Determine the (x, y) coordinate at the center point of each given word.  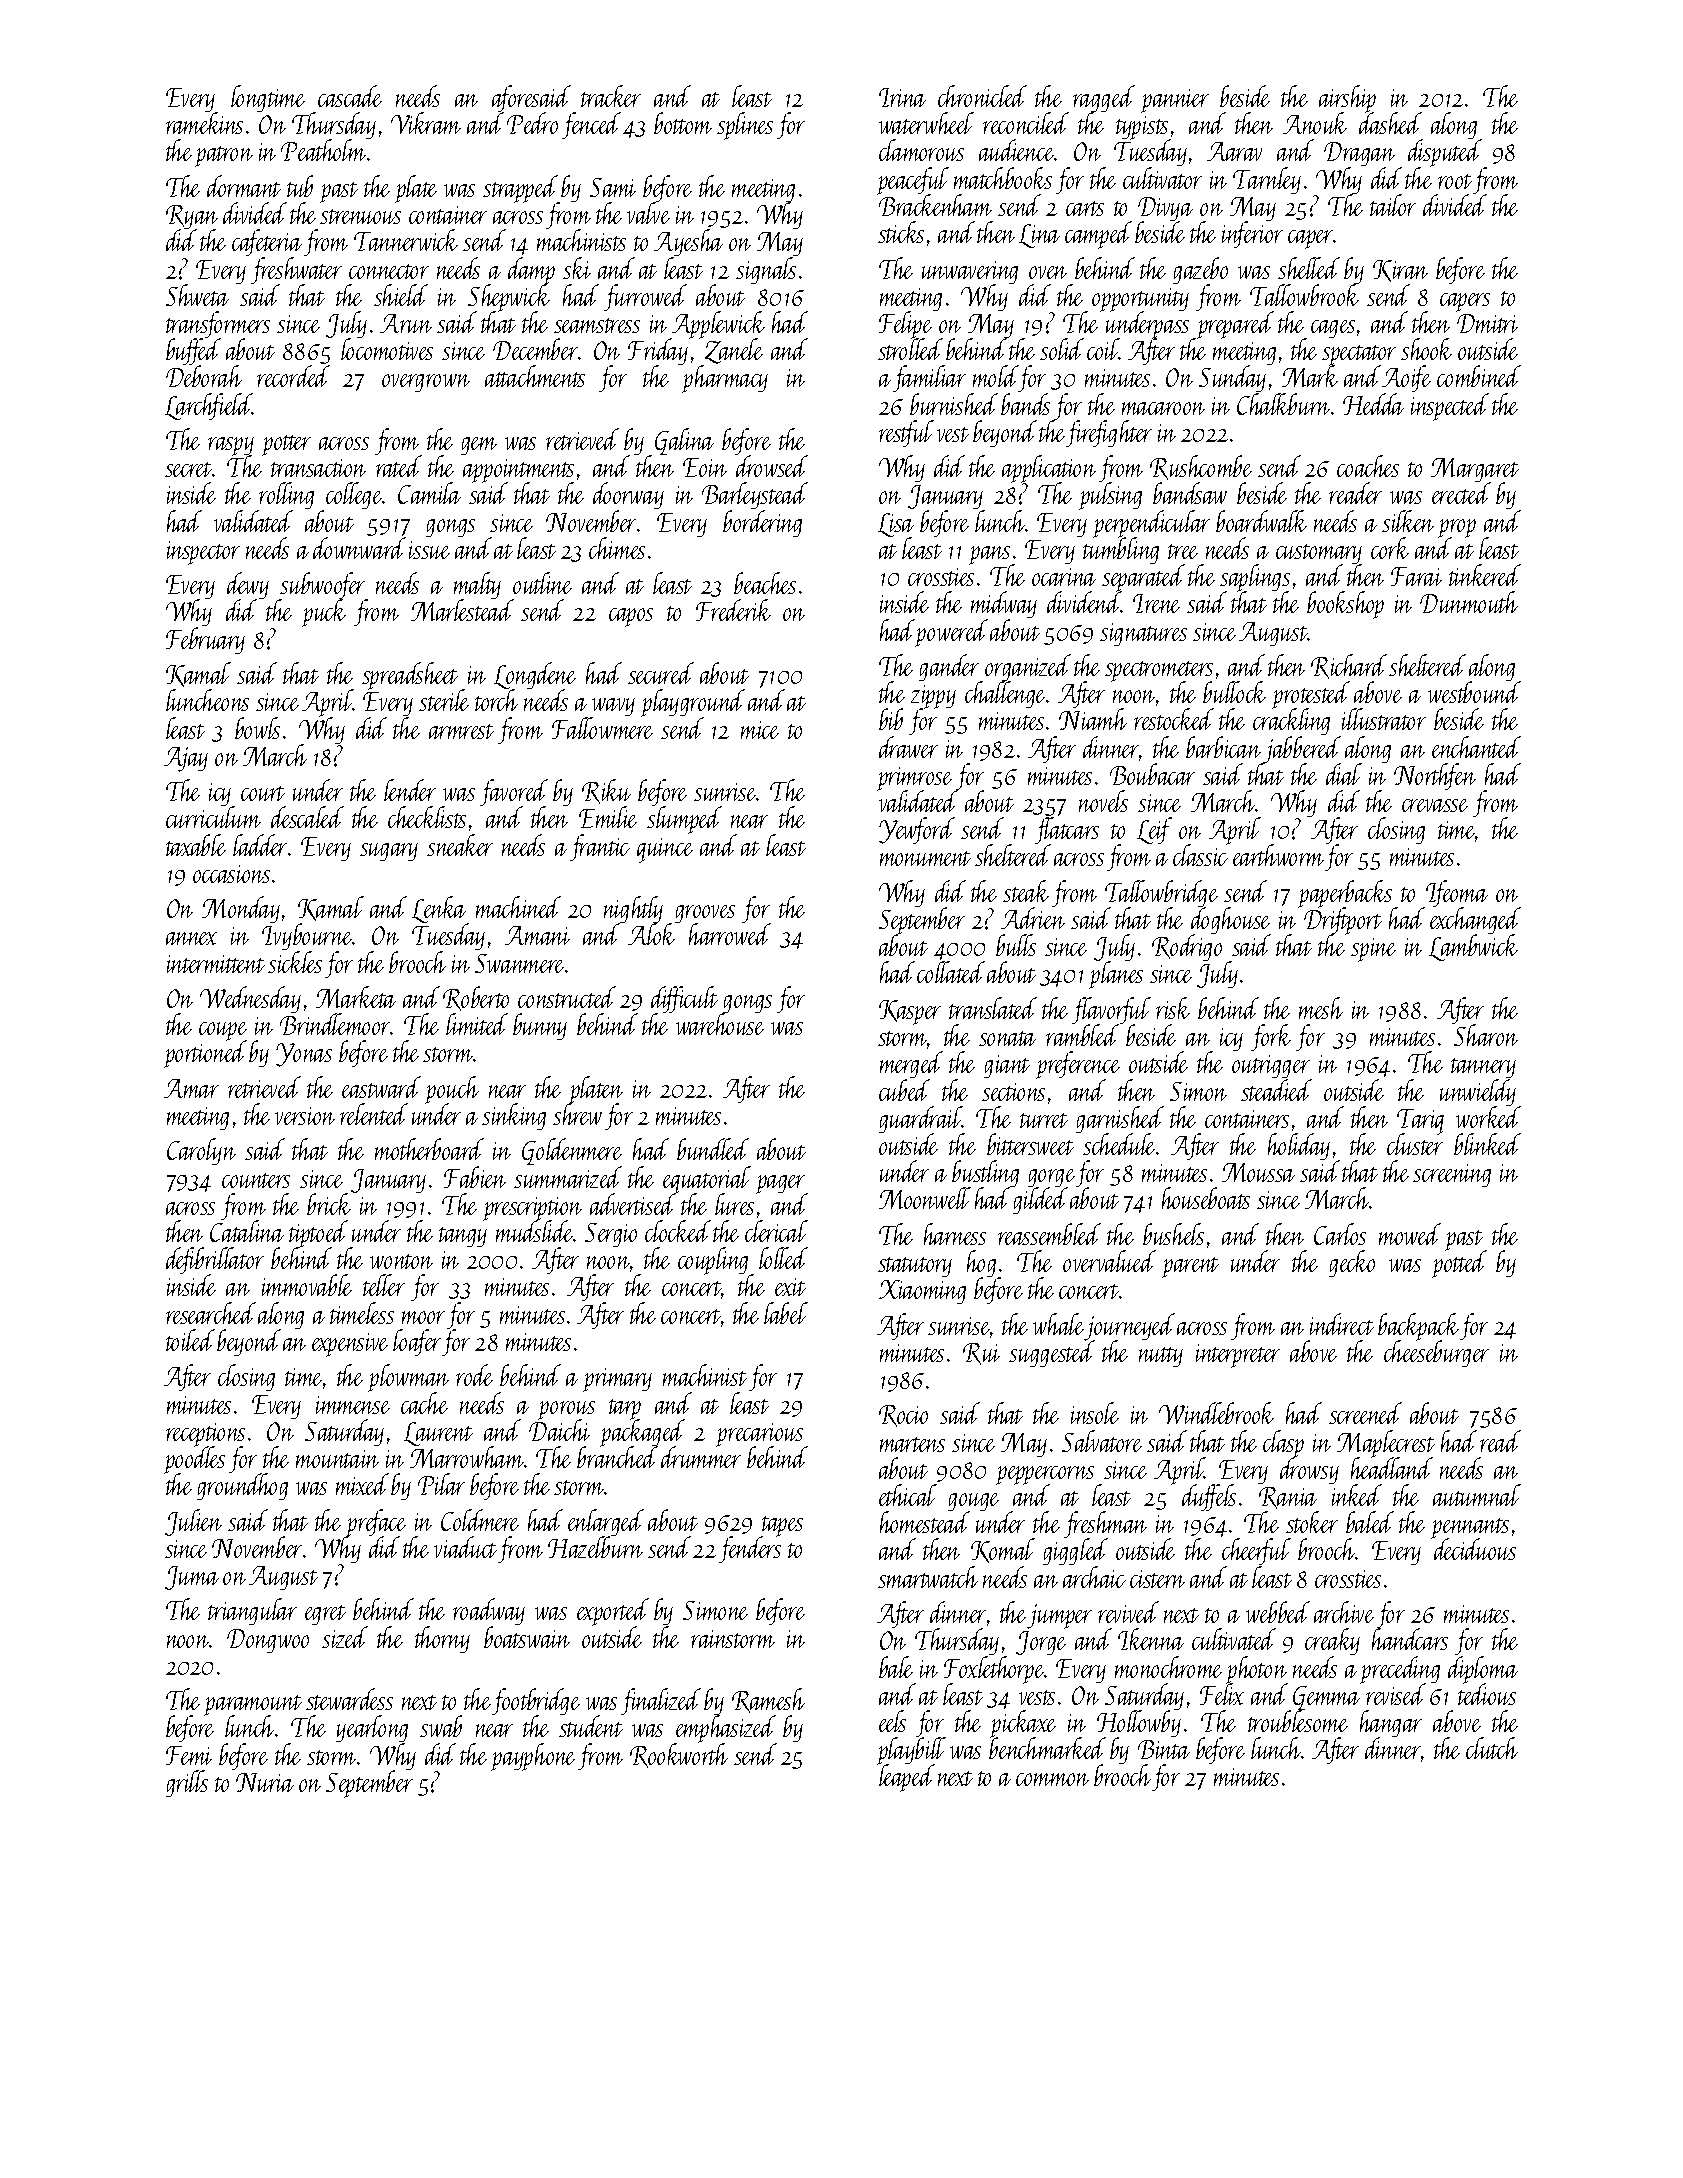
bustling (985, 1174)
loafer (417, 1342)
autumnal (1477, 1495)
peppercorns (1045, 1475)
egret (325, 1615)
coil (1103, 349)
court (263, 793)
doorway (628, 495)
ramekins (204, 123)
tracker (611, 96)
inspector (203, 553)
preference (1078, 1065)
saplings (1255, 578)
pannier (1175, 101)
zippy (933, 697)
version (305, 1116)
